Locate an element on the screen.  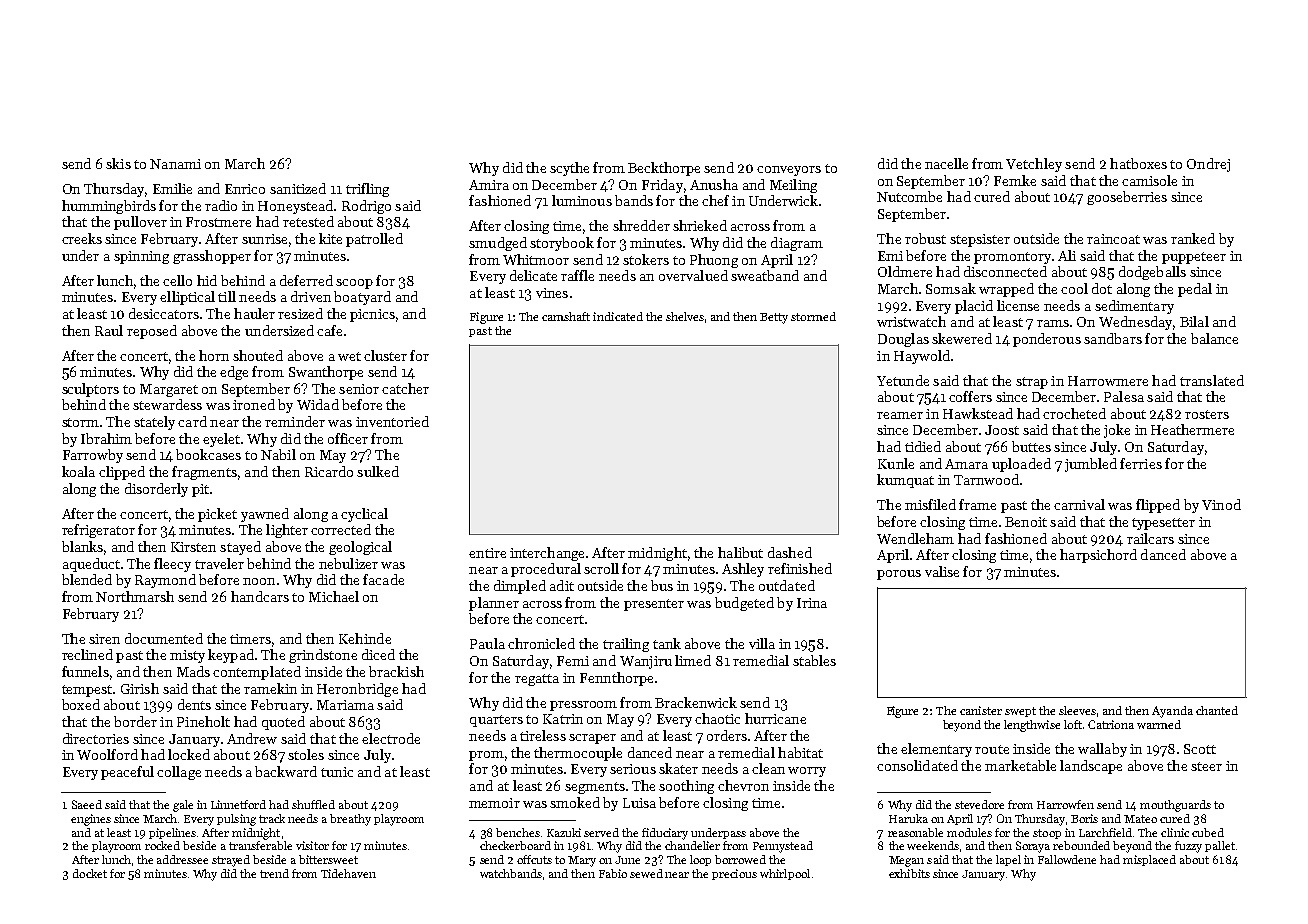
checkerboard is located at coordinates (515, 845).
